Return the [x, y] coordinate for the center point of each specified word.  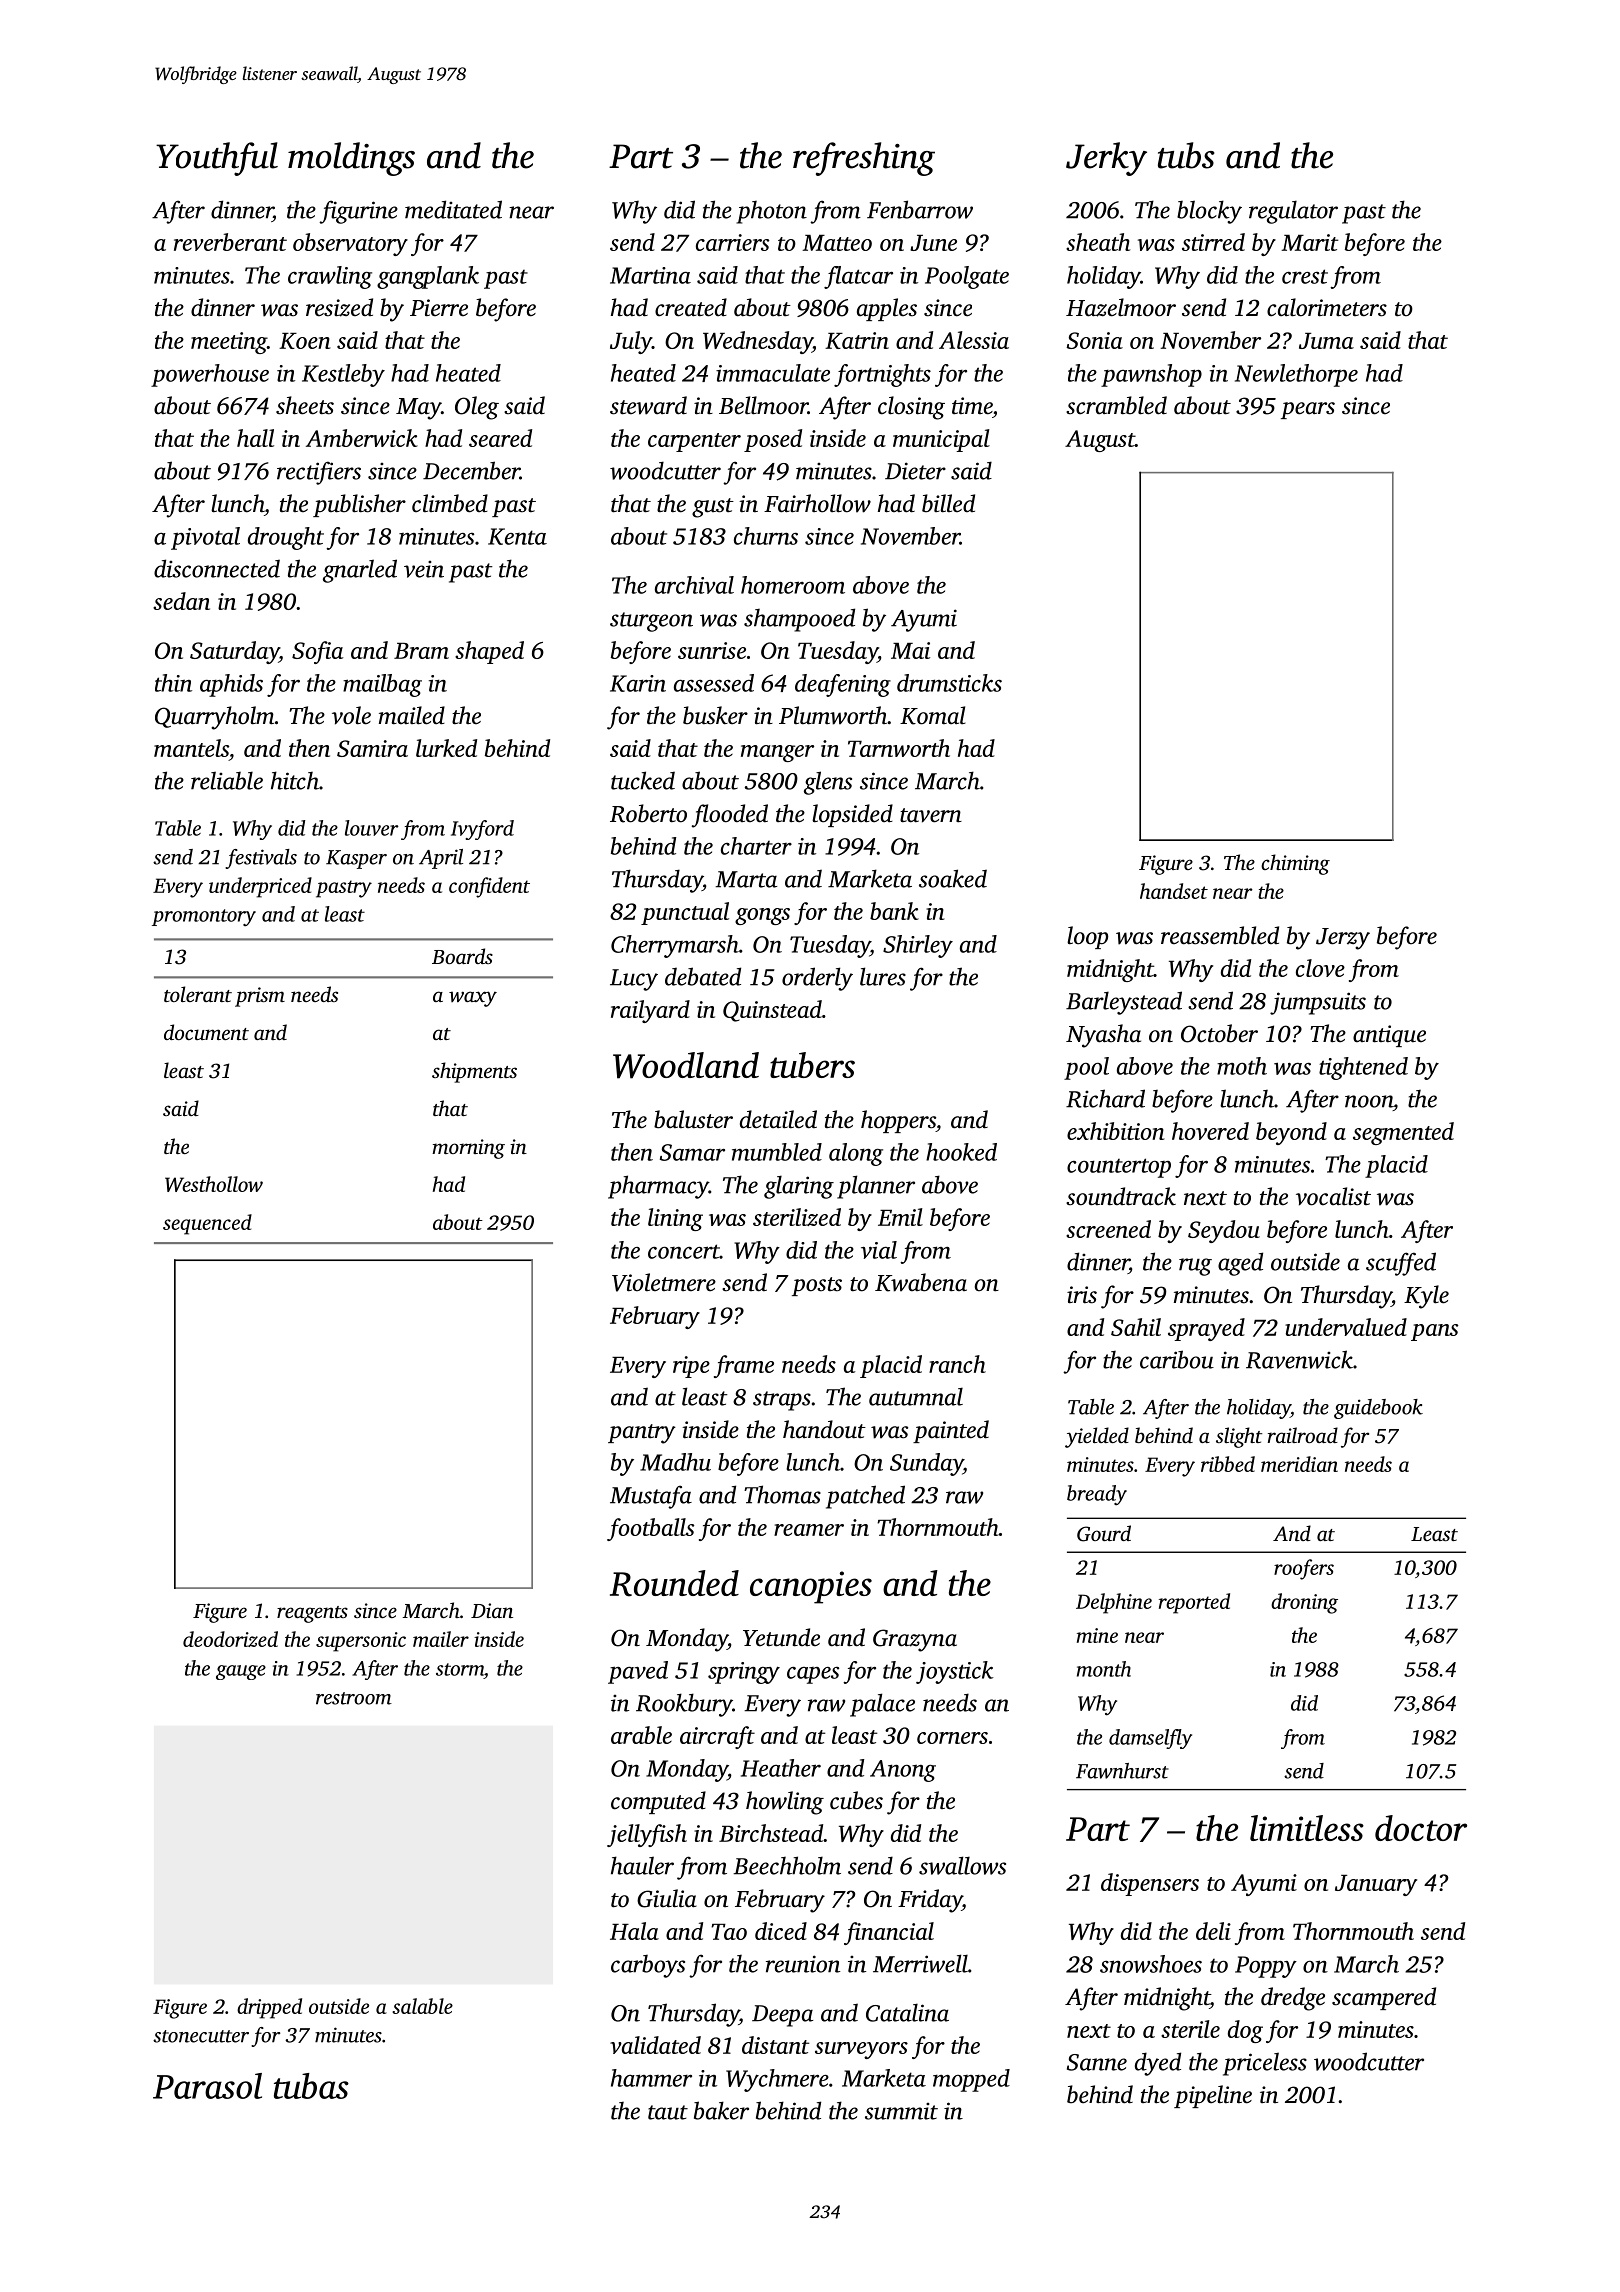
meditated [453, 209]
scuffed [1401, 1264]
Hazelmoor [1121, 307]
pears [1308, 410]
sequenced [207, 1224]
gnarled [360, 571]
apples [887, 309]
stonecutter [201, 2036]
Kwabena [921, 1282]
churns [766, 536]
